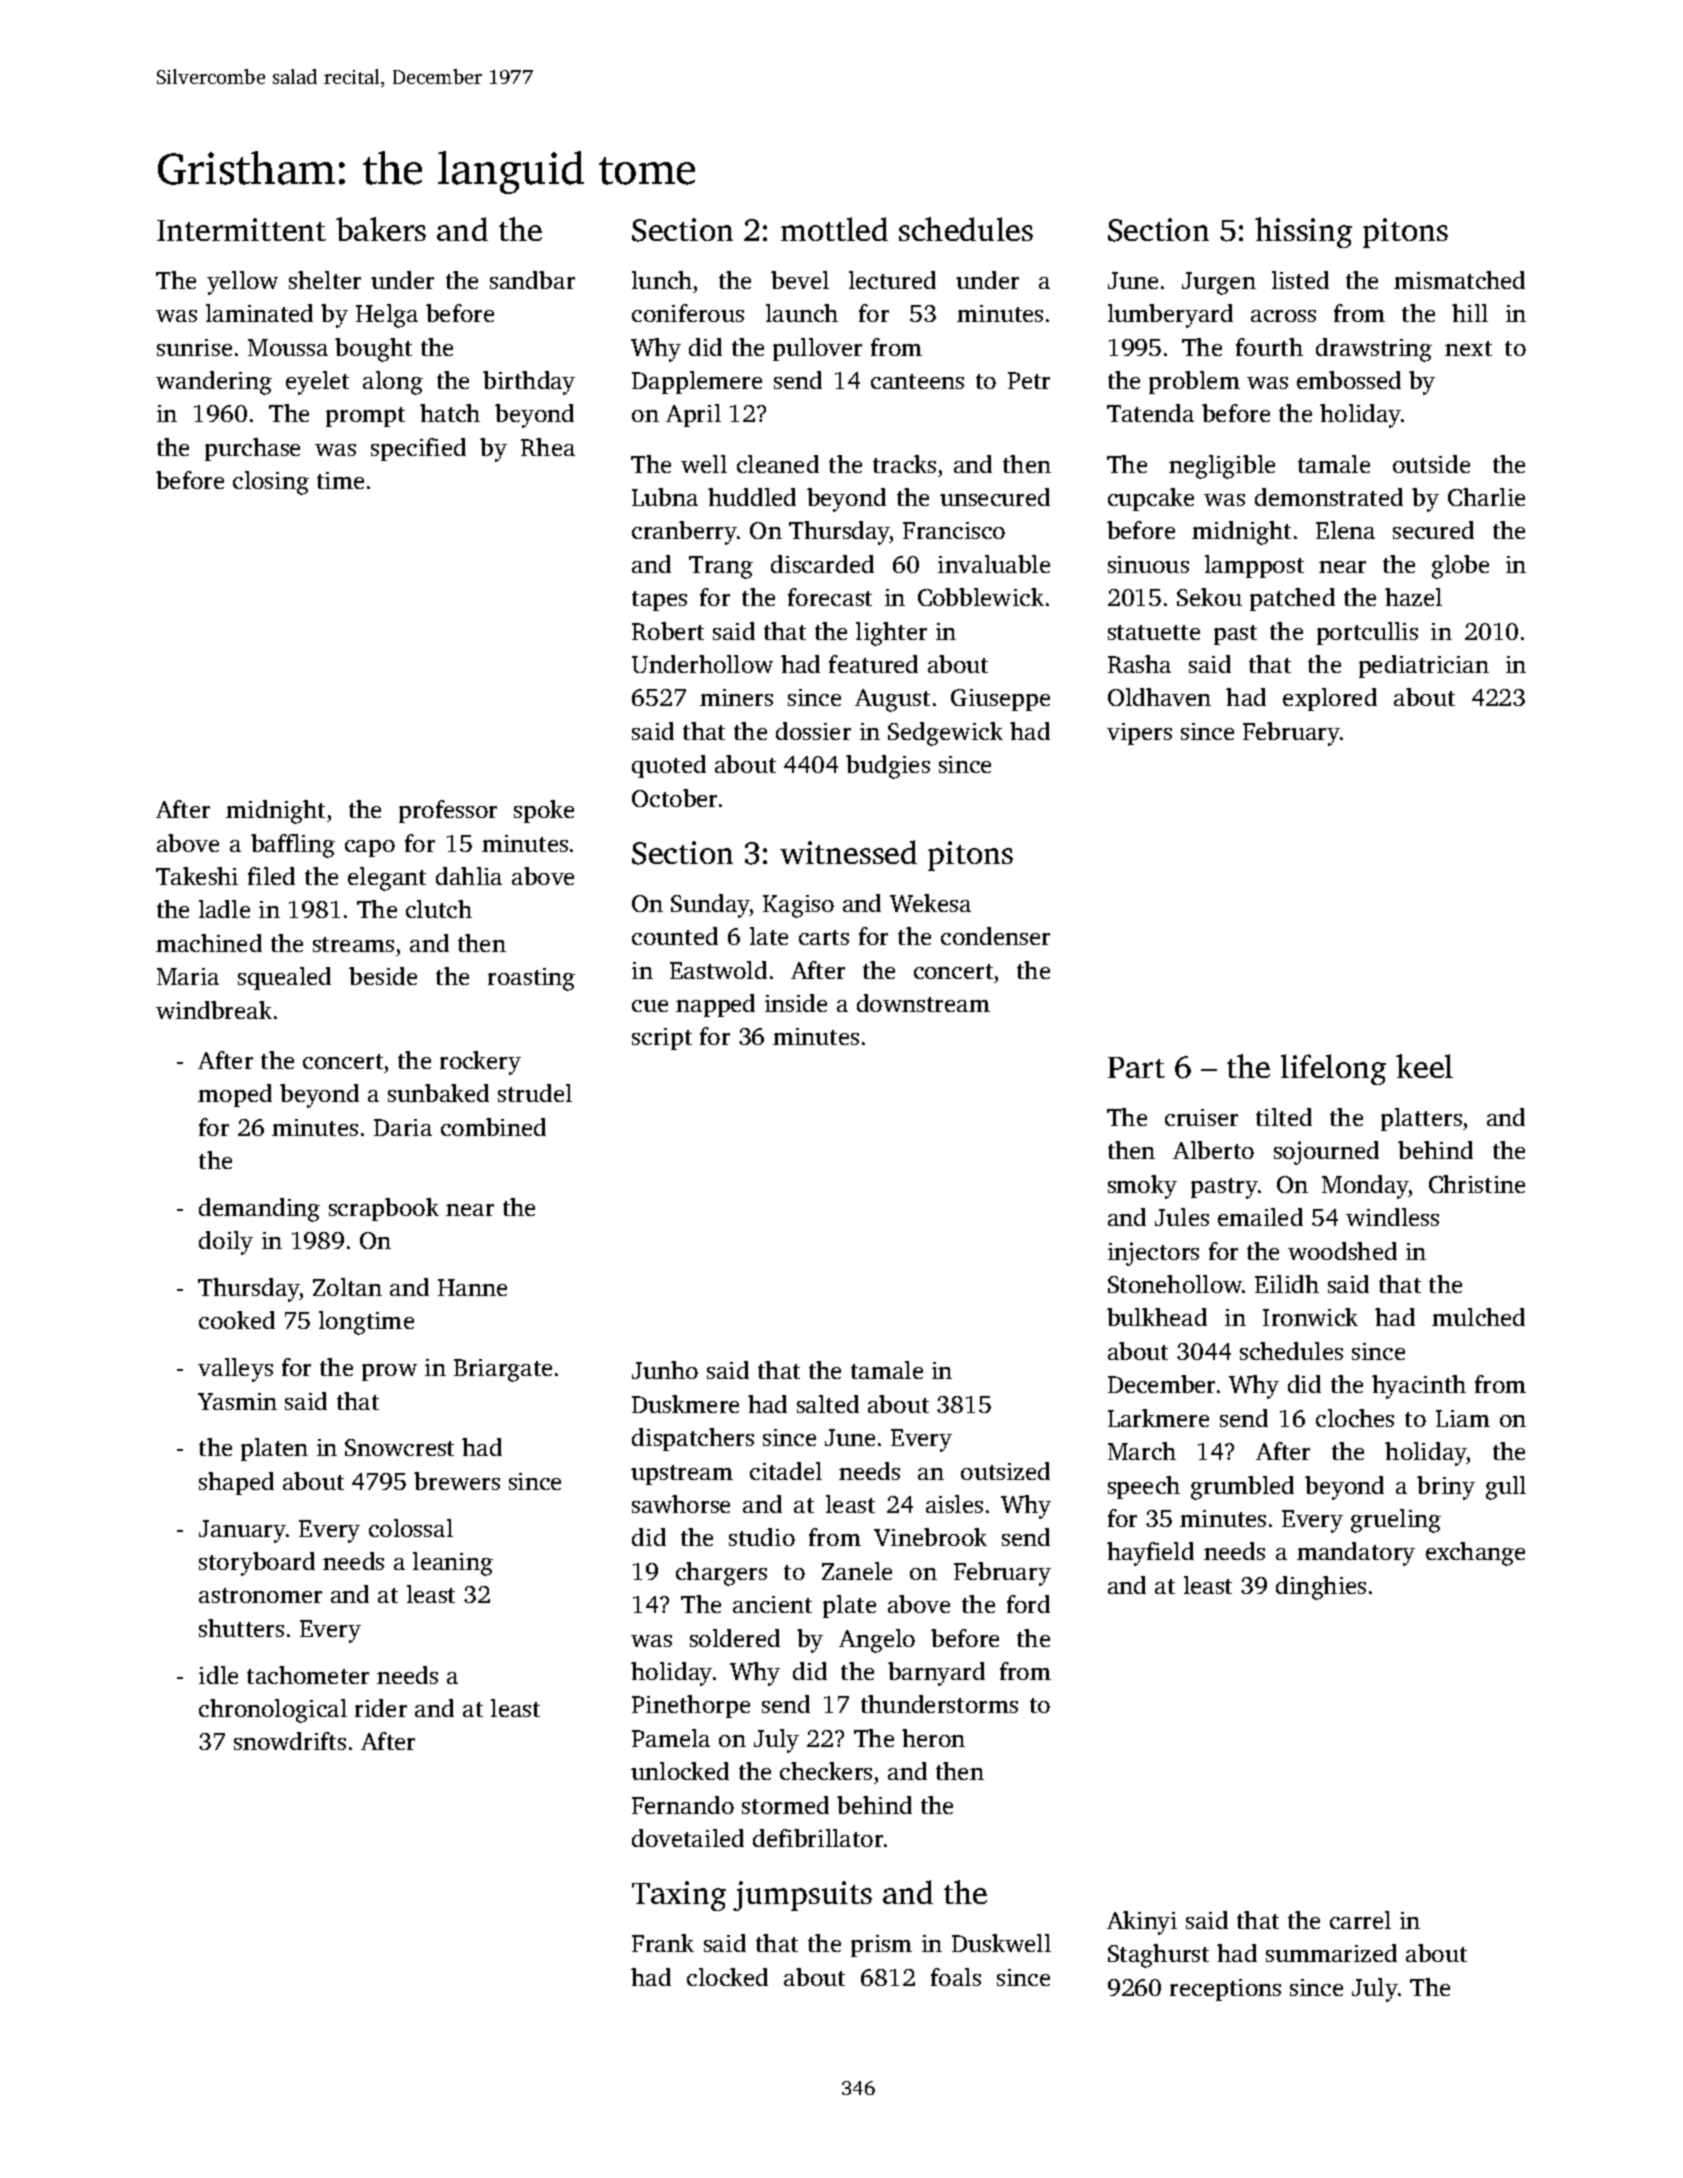  I want to click on Kagiso, so click(798, 906).
